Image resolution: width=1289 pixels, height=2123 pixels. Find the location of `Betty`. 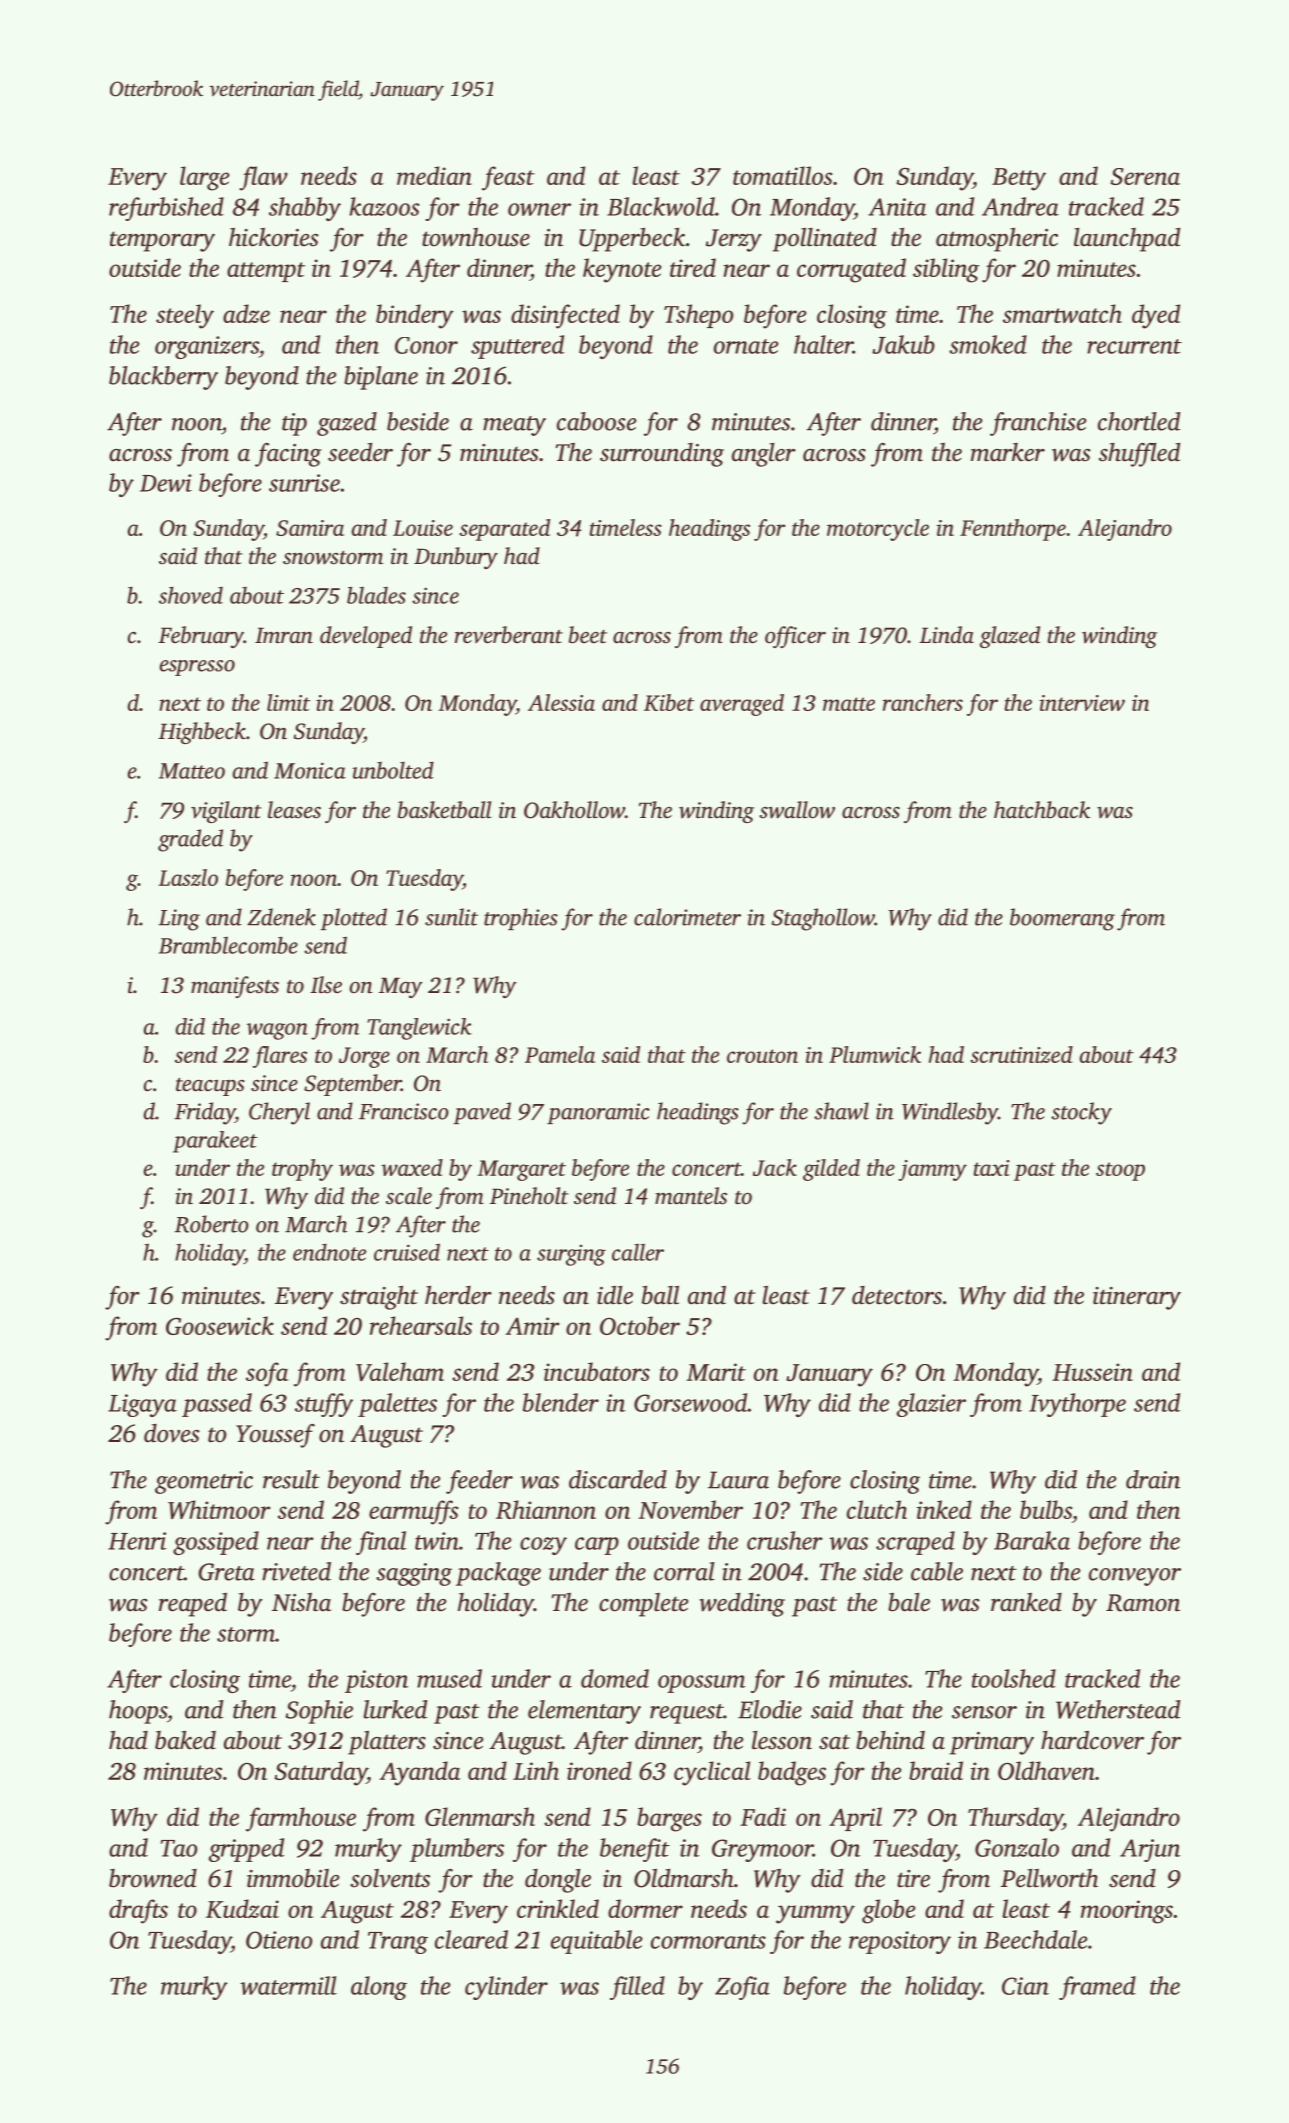

Betty is located at coordinates (1019, 179).
